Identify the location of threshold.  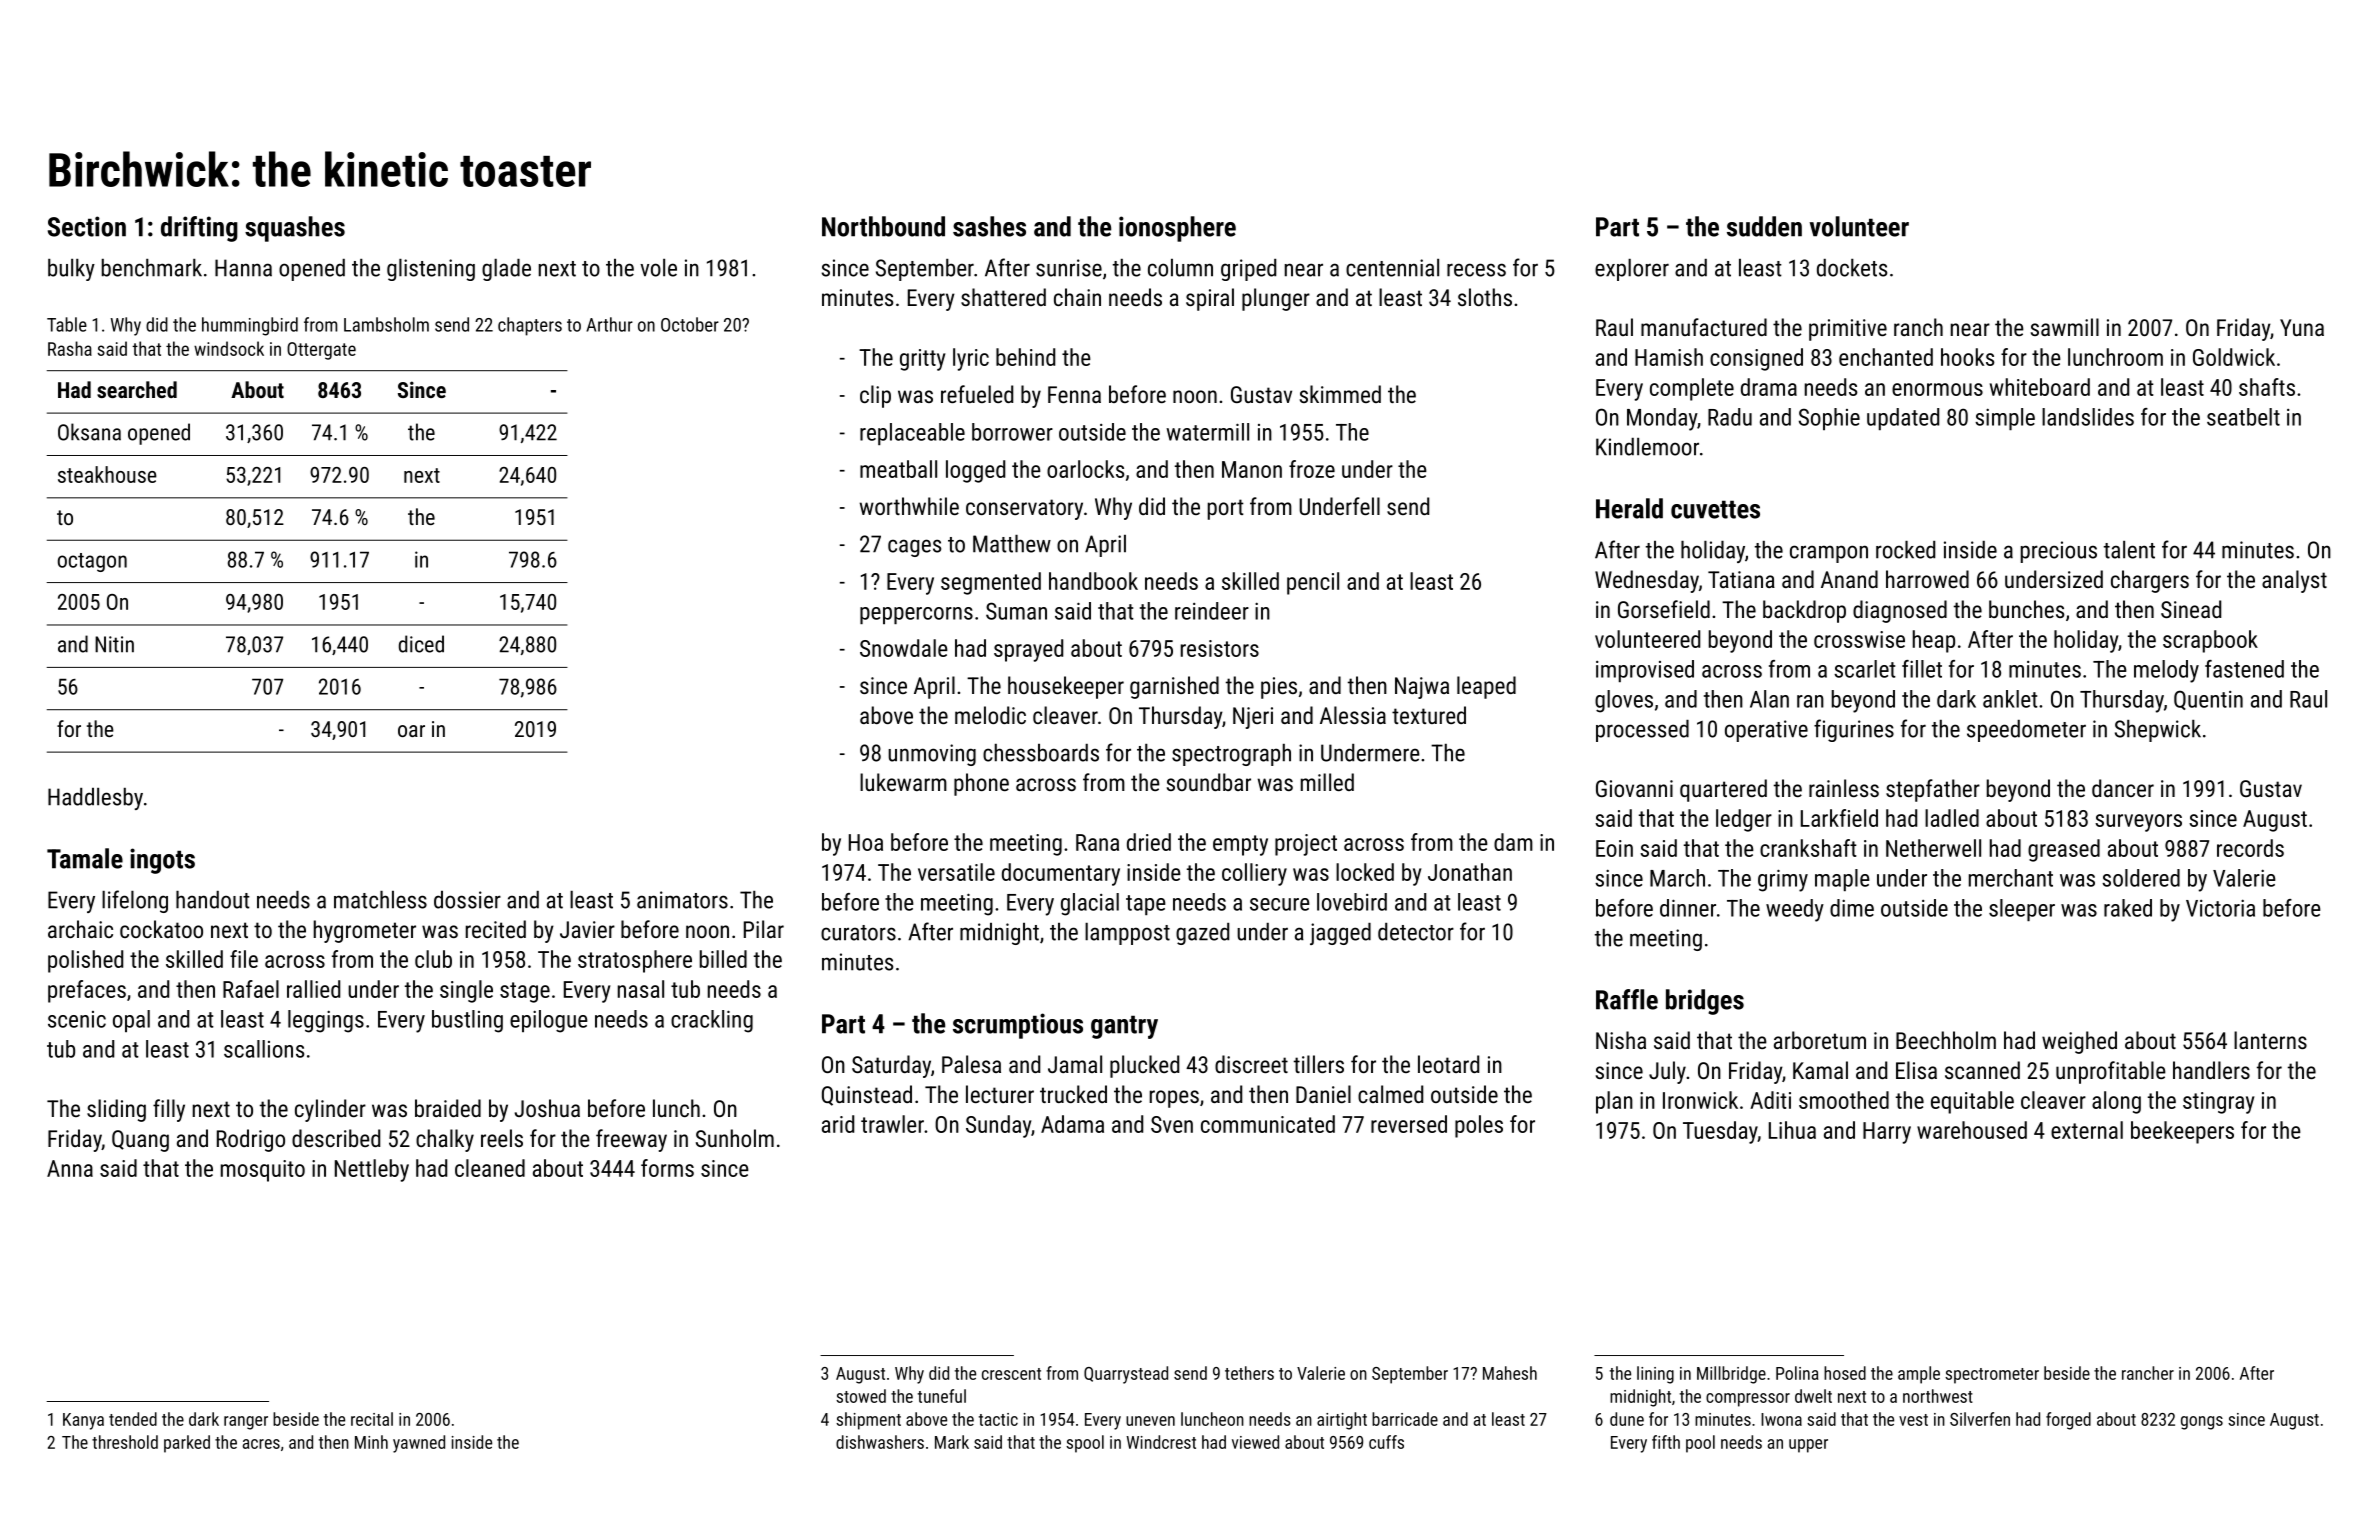
(125, 1442).
